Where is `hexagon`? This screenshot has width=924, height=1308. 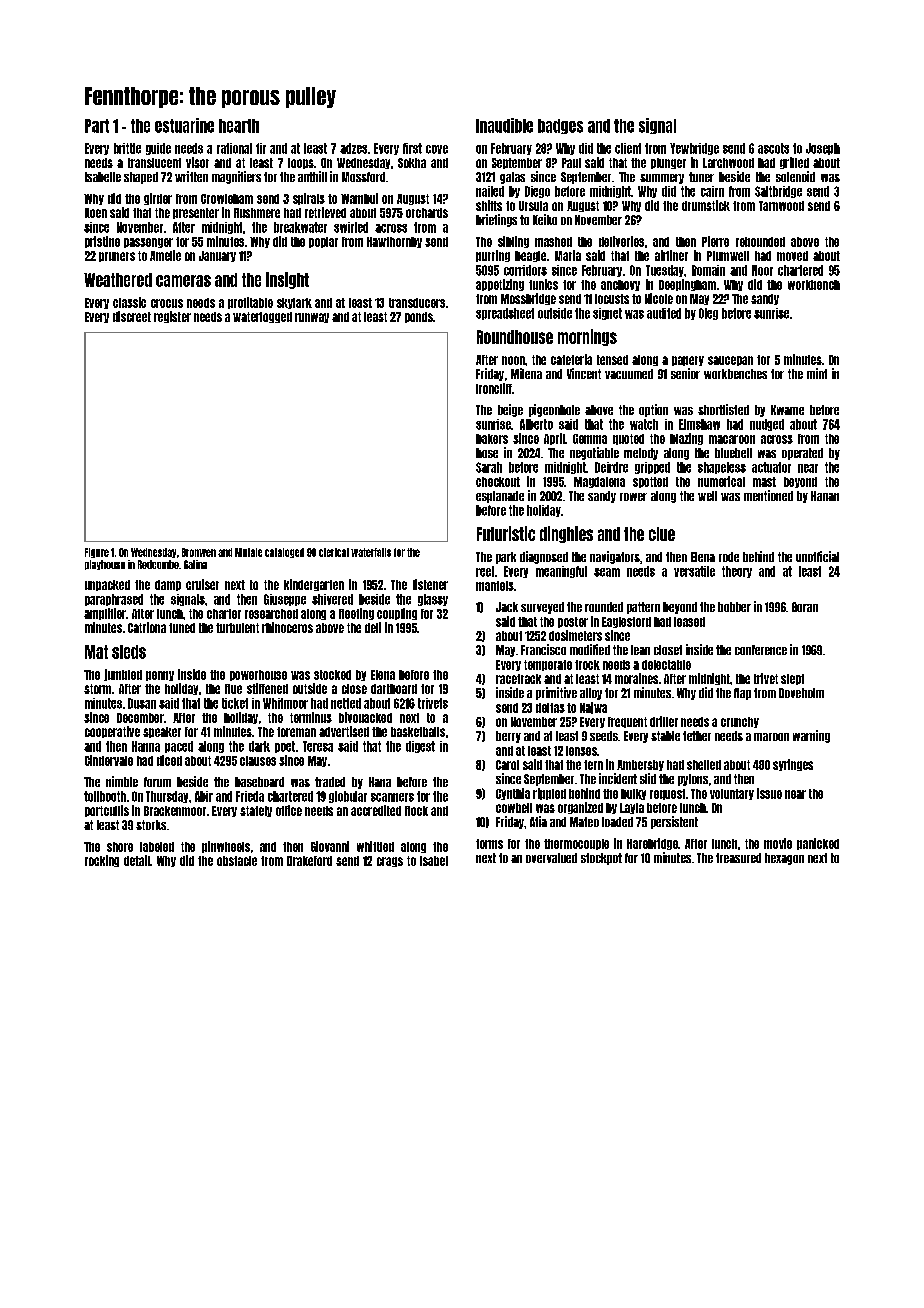
hexagon is located at coordinates (784, 859).
